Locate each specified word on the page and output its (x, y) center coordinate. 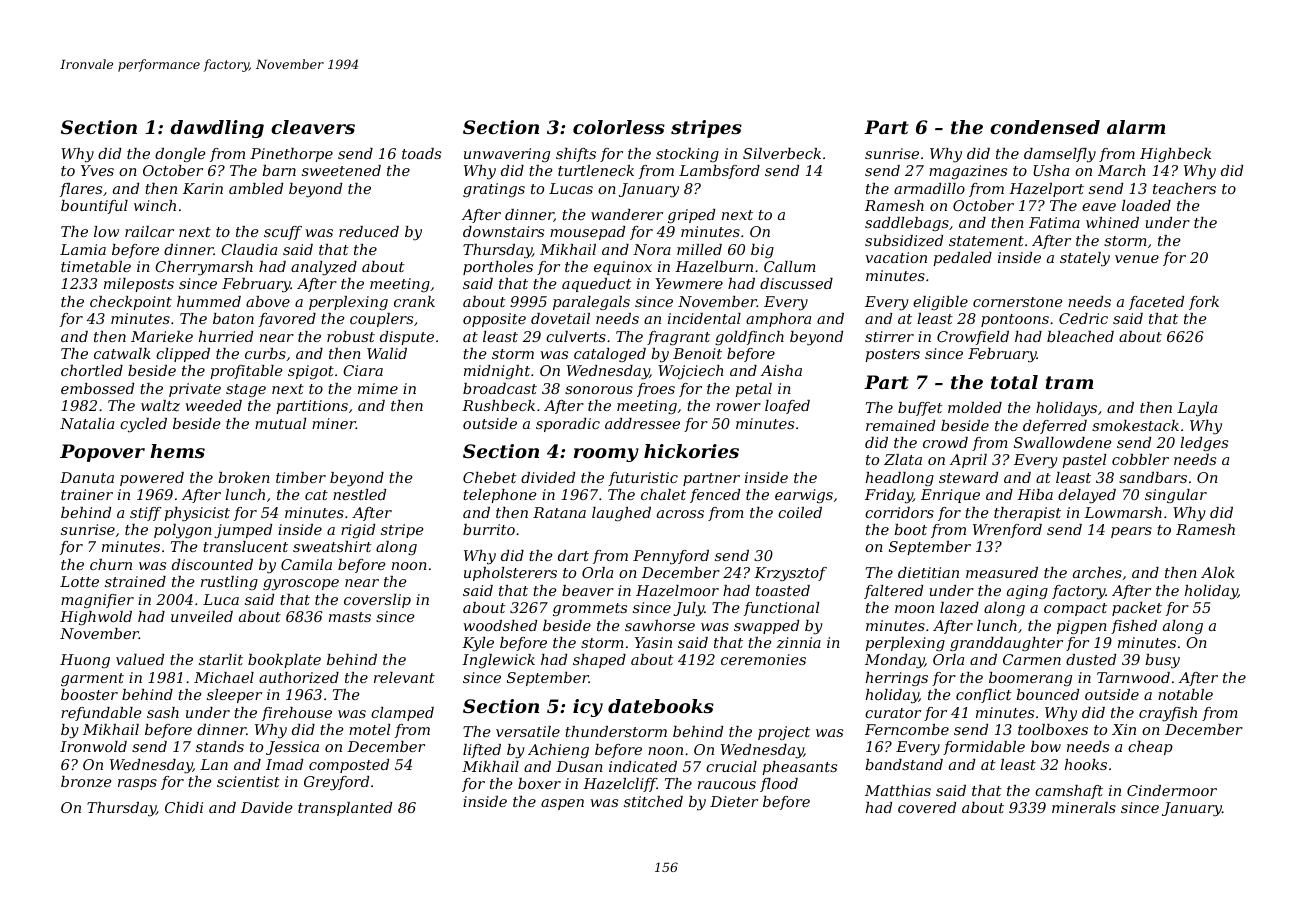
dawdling (217, 129)
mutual (280, 423)
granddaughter (1006, 644)
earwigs (804, 496)
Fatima (1054, 222)
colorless (619, 127)
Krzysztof (790, 574)
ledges (1204, 444)
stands (220, 746)
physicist (197, 514)
